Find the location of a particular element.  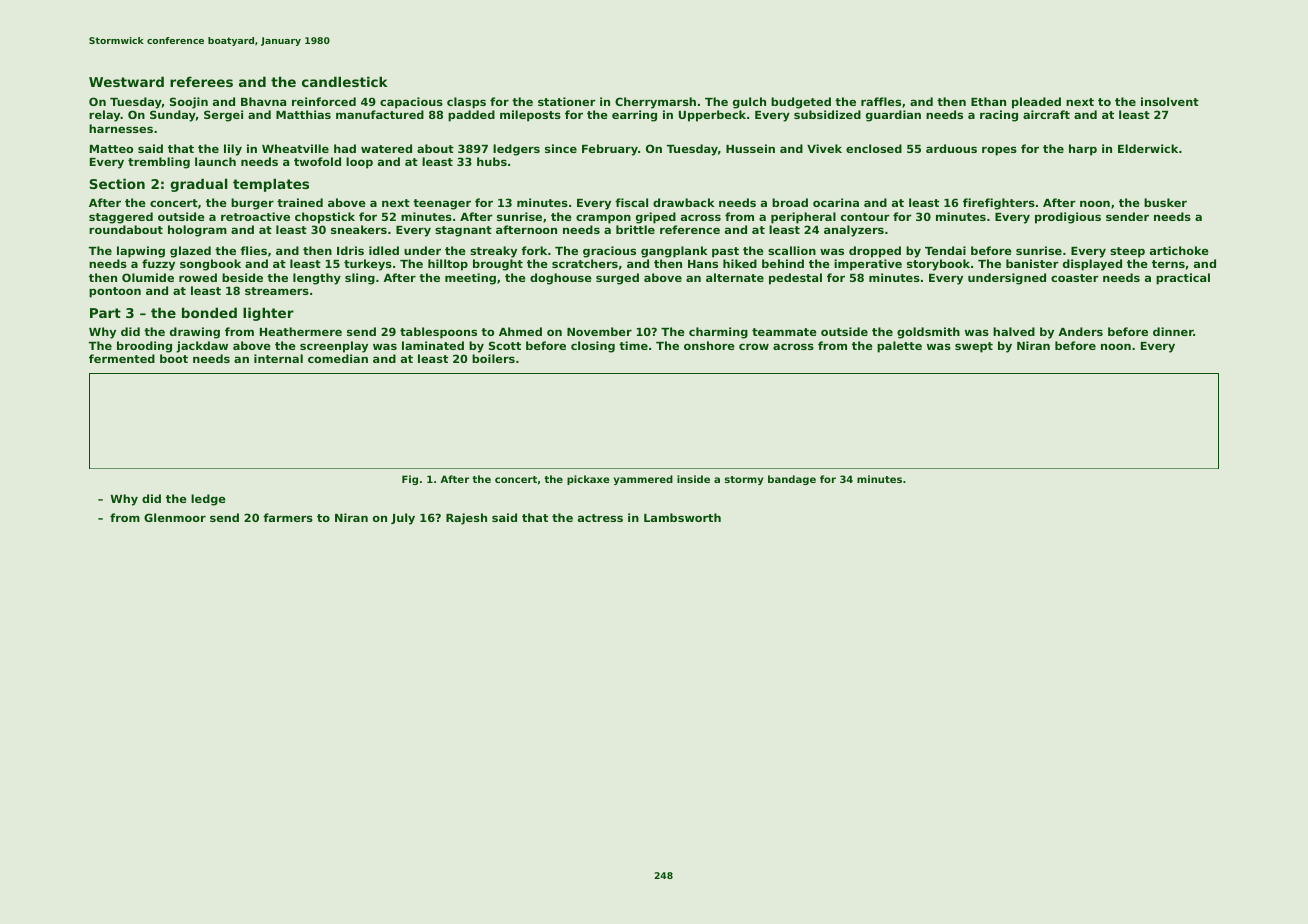

Cherrymarsh is located at coordinates (655, 103).
